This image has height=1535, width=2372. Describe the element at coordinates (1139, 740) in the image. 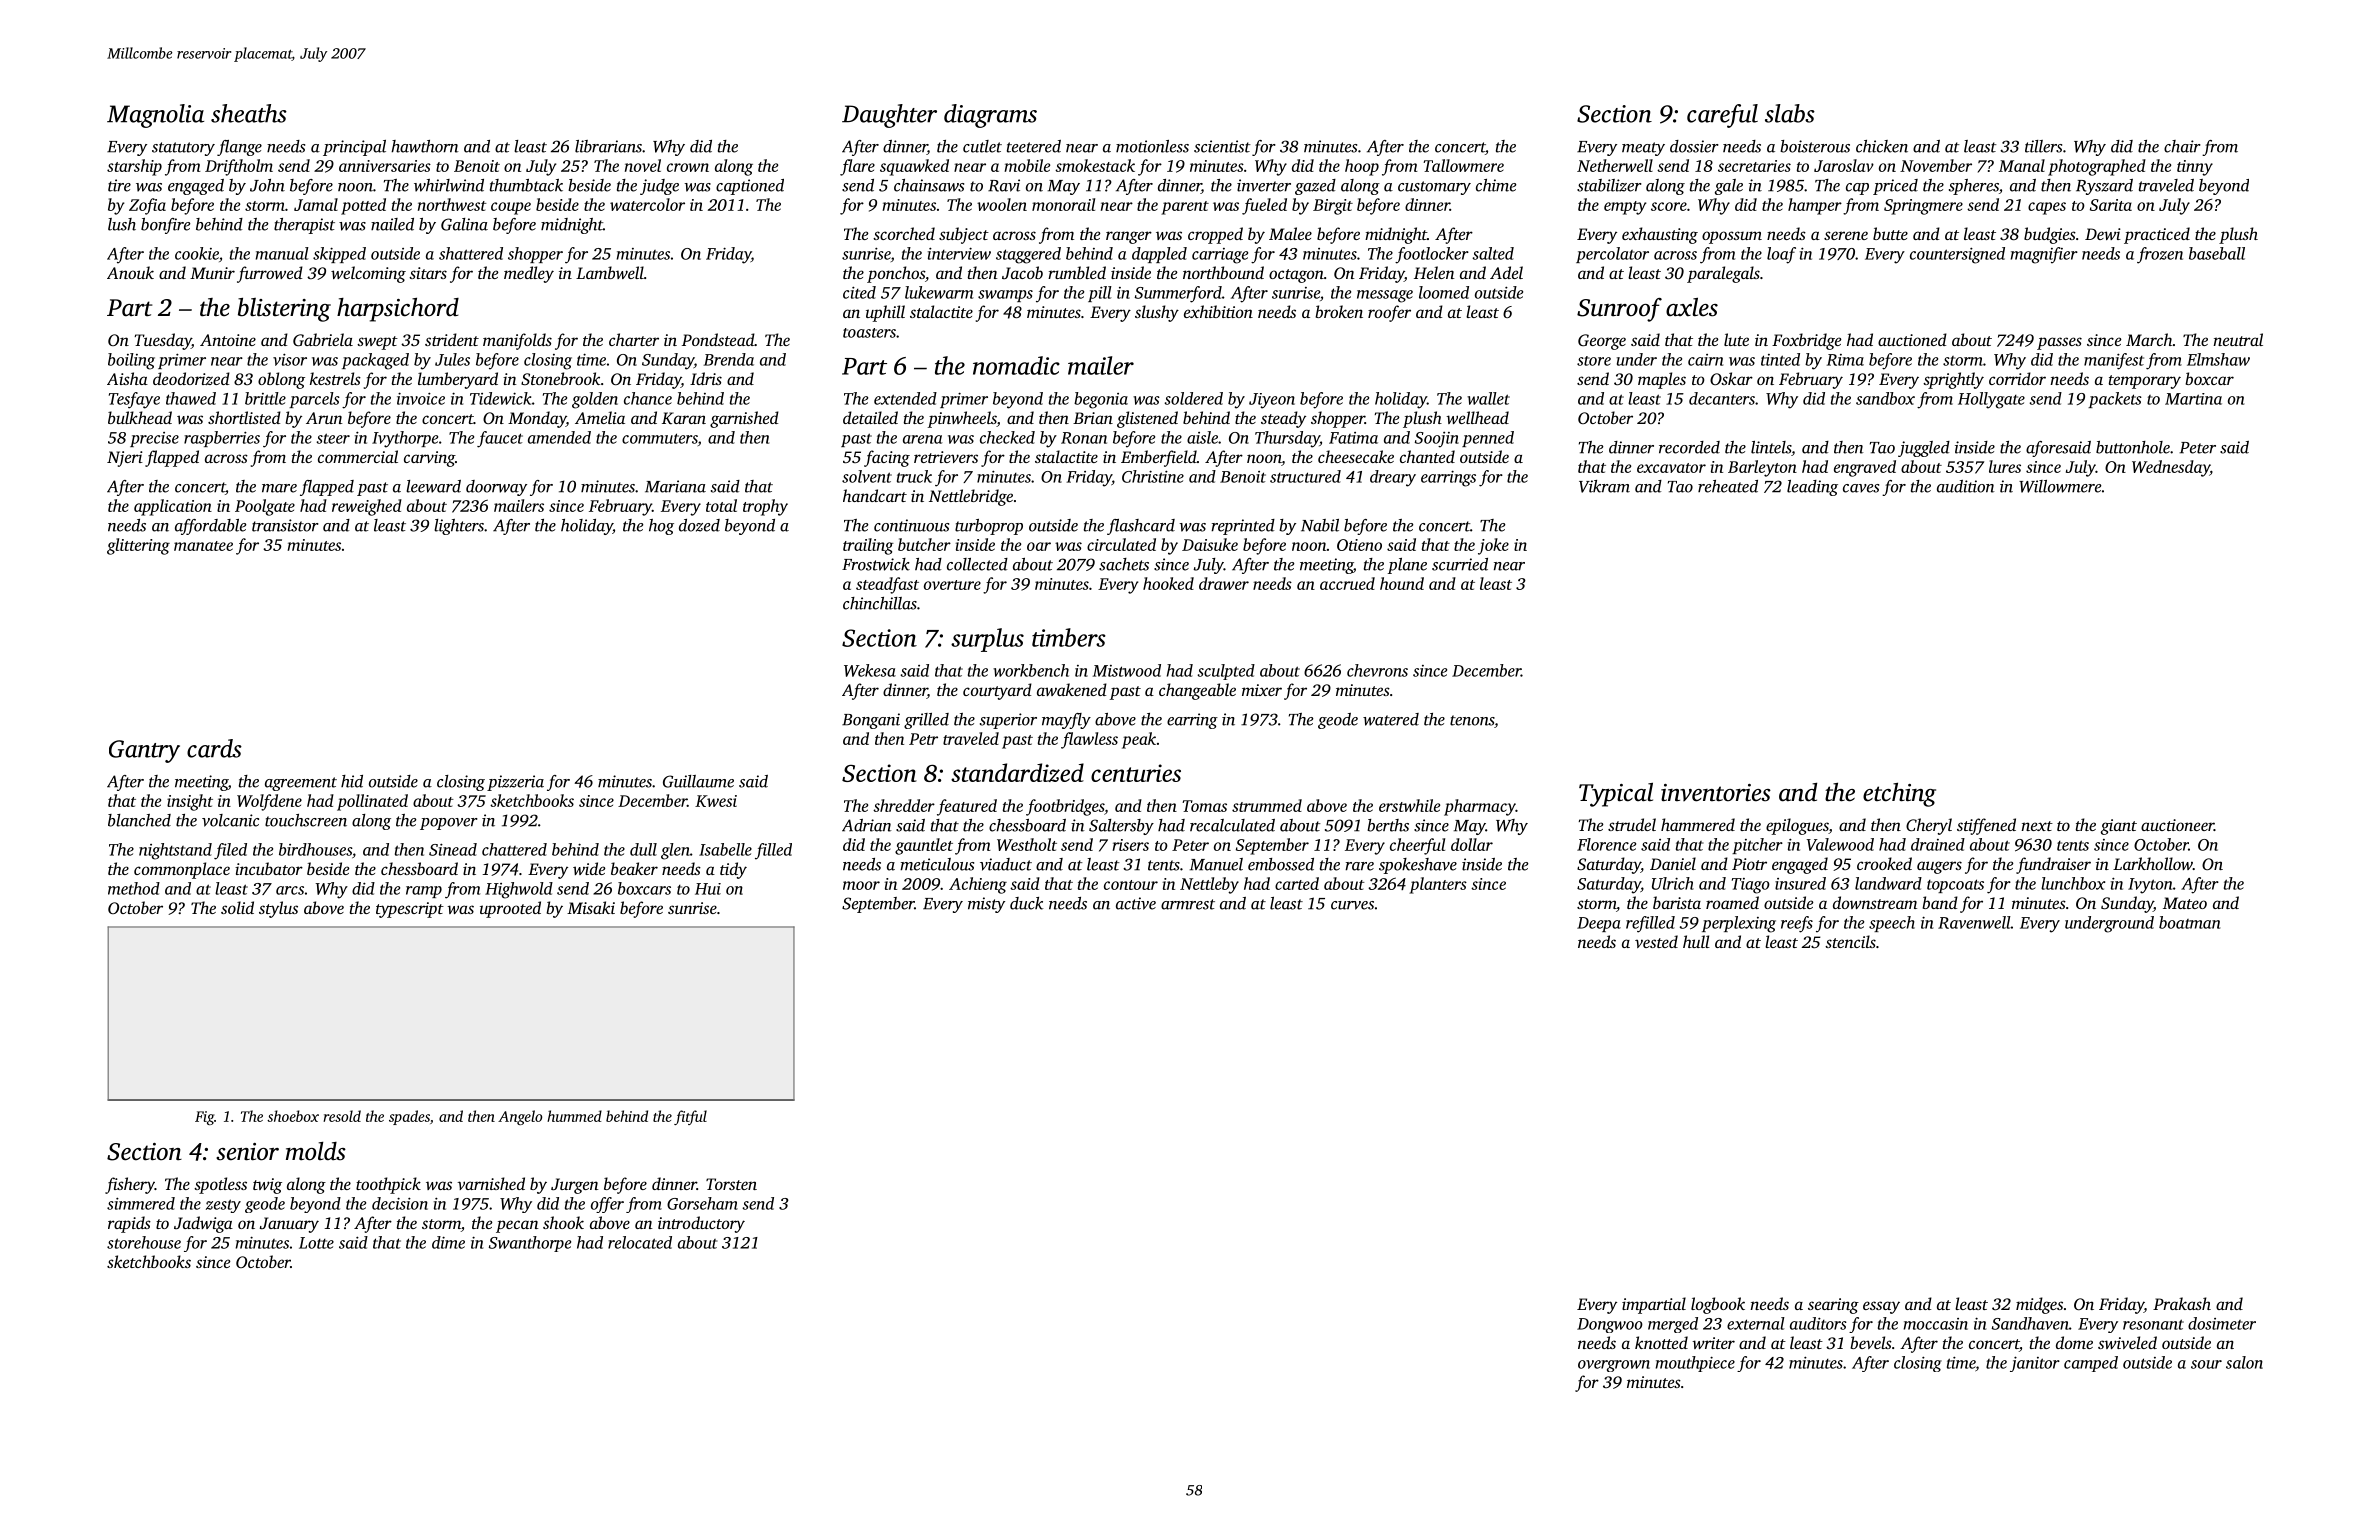

I see `peak` at that location.
